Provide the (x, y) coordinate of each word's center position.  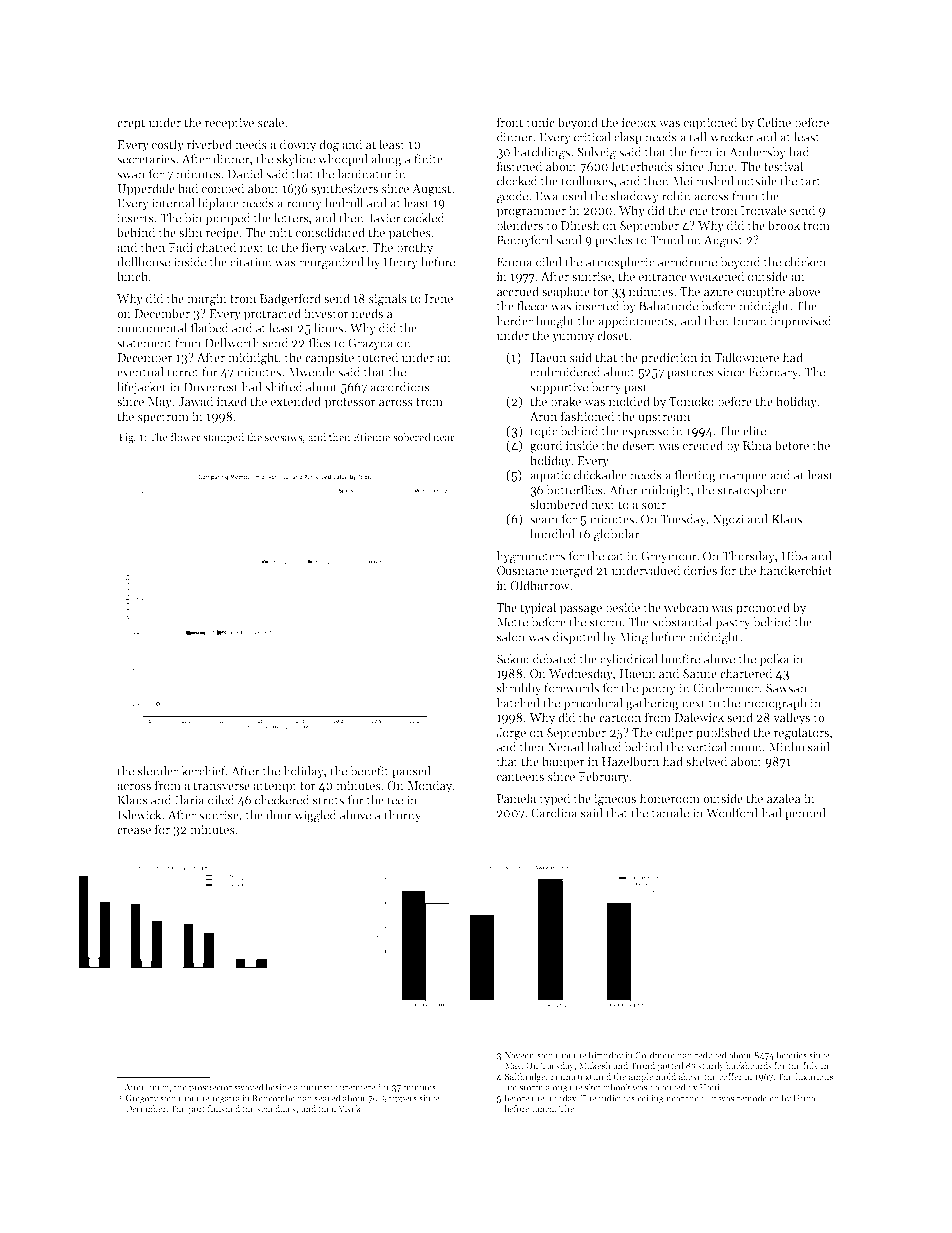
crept (131, 124)
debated (555, 659)
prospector (210, 1088)
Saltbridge (525, 1077)
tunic (540, 122)
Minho (786, 747)
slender (158, 771)
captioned (711, 123)
